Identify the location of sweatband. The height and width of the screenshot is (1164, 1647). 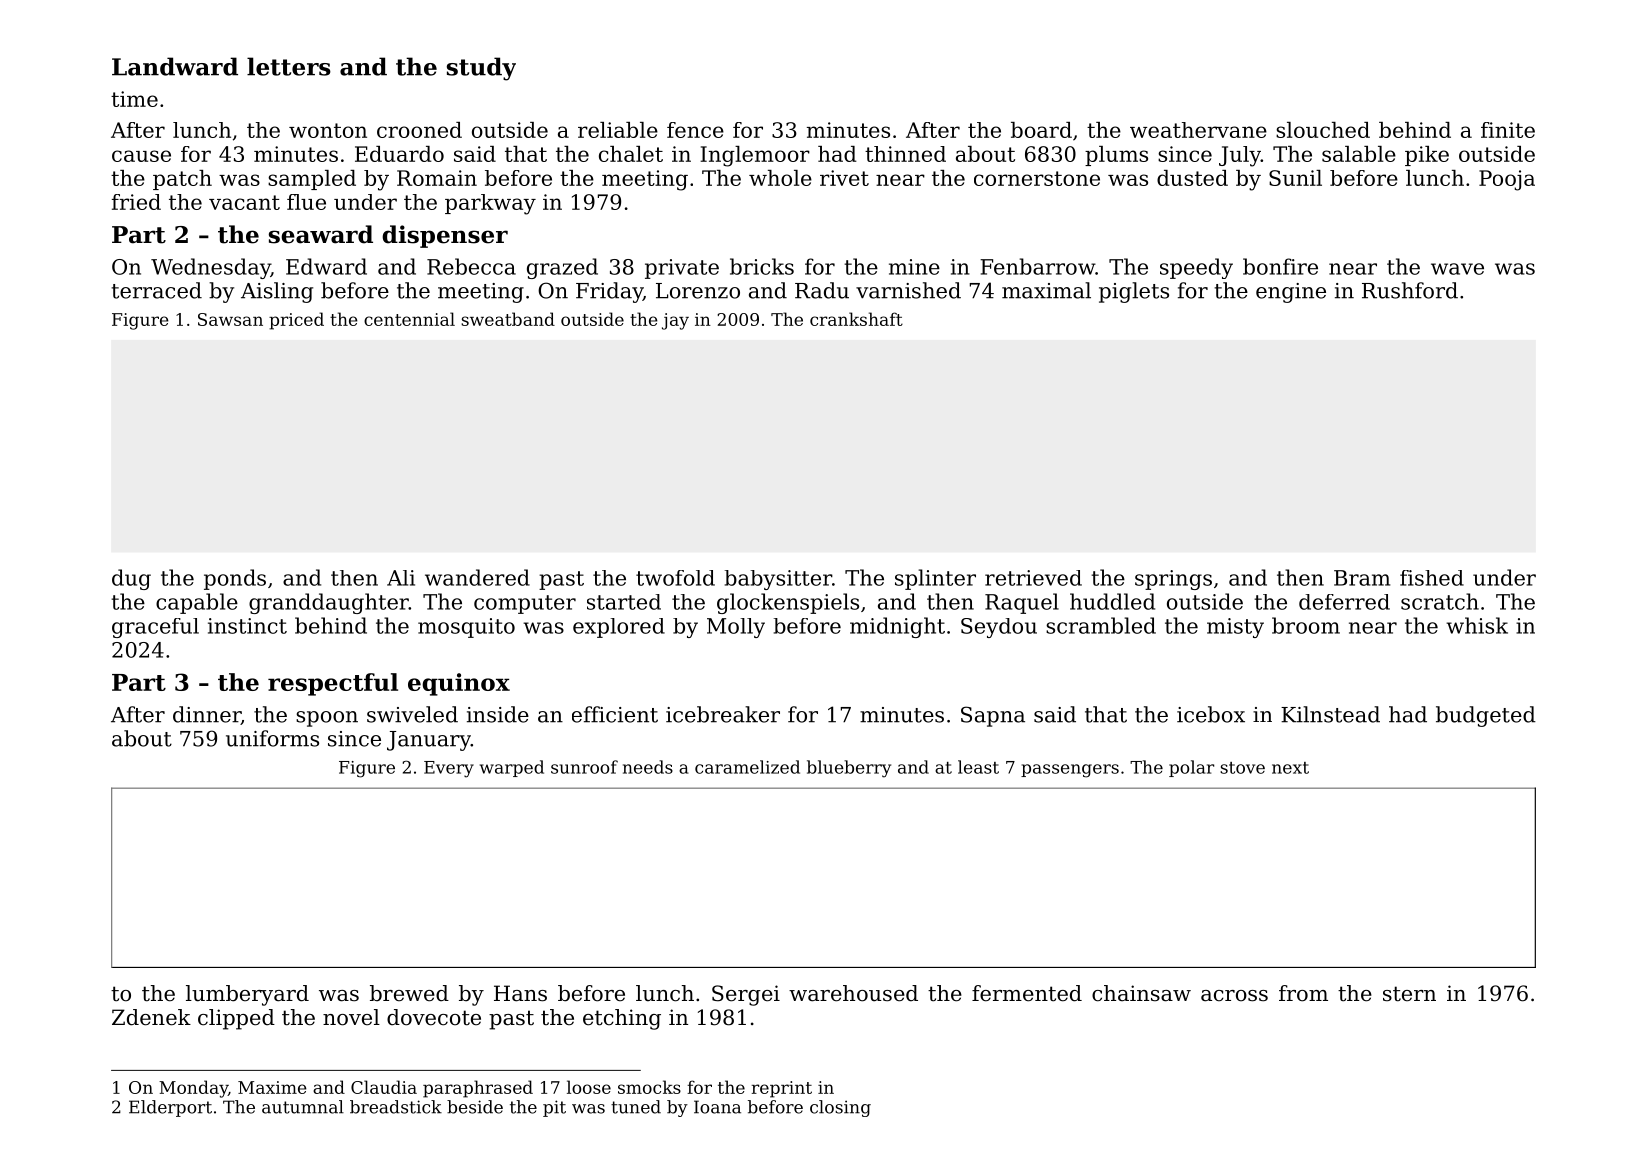
(508, 319).
